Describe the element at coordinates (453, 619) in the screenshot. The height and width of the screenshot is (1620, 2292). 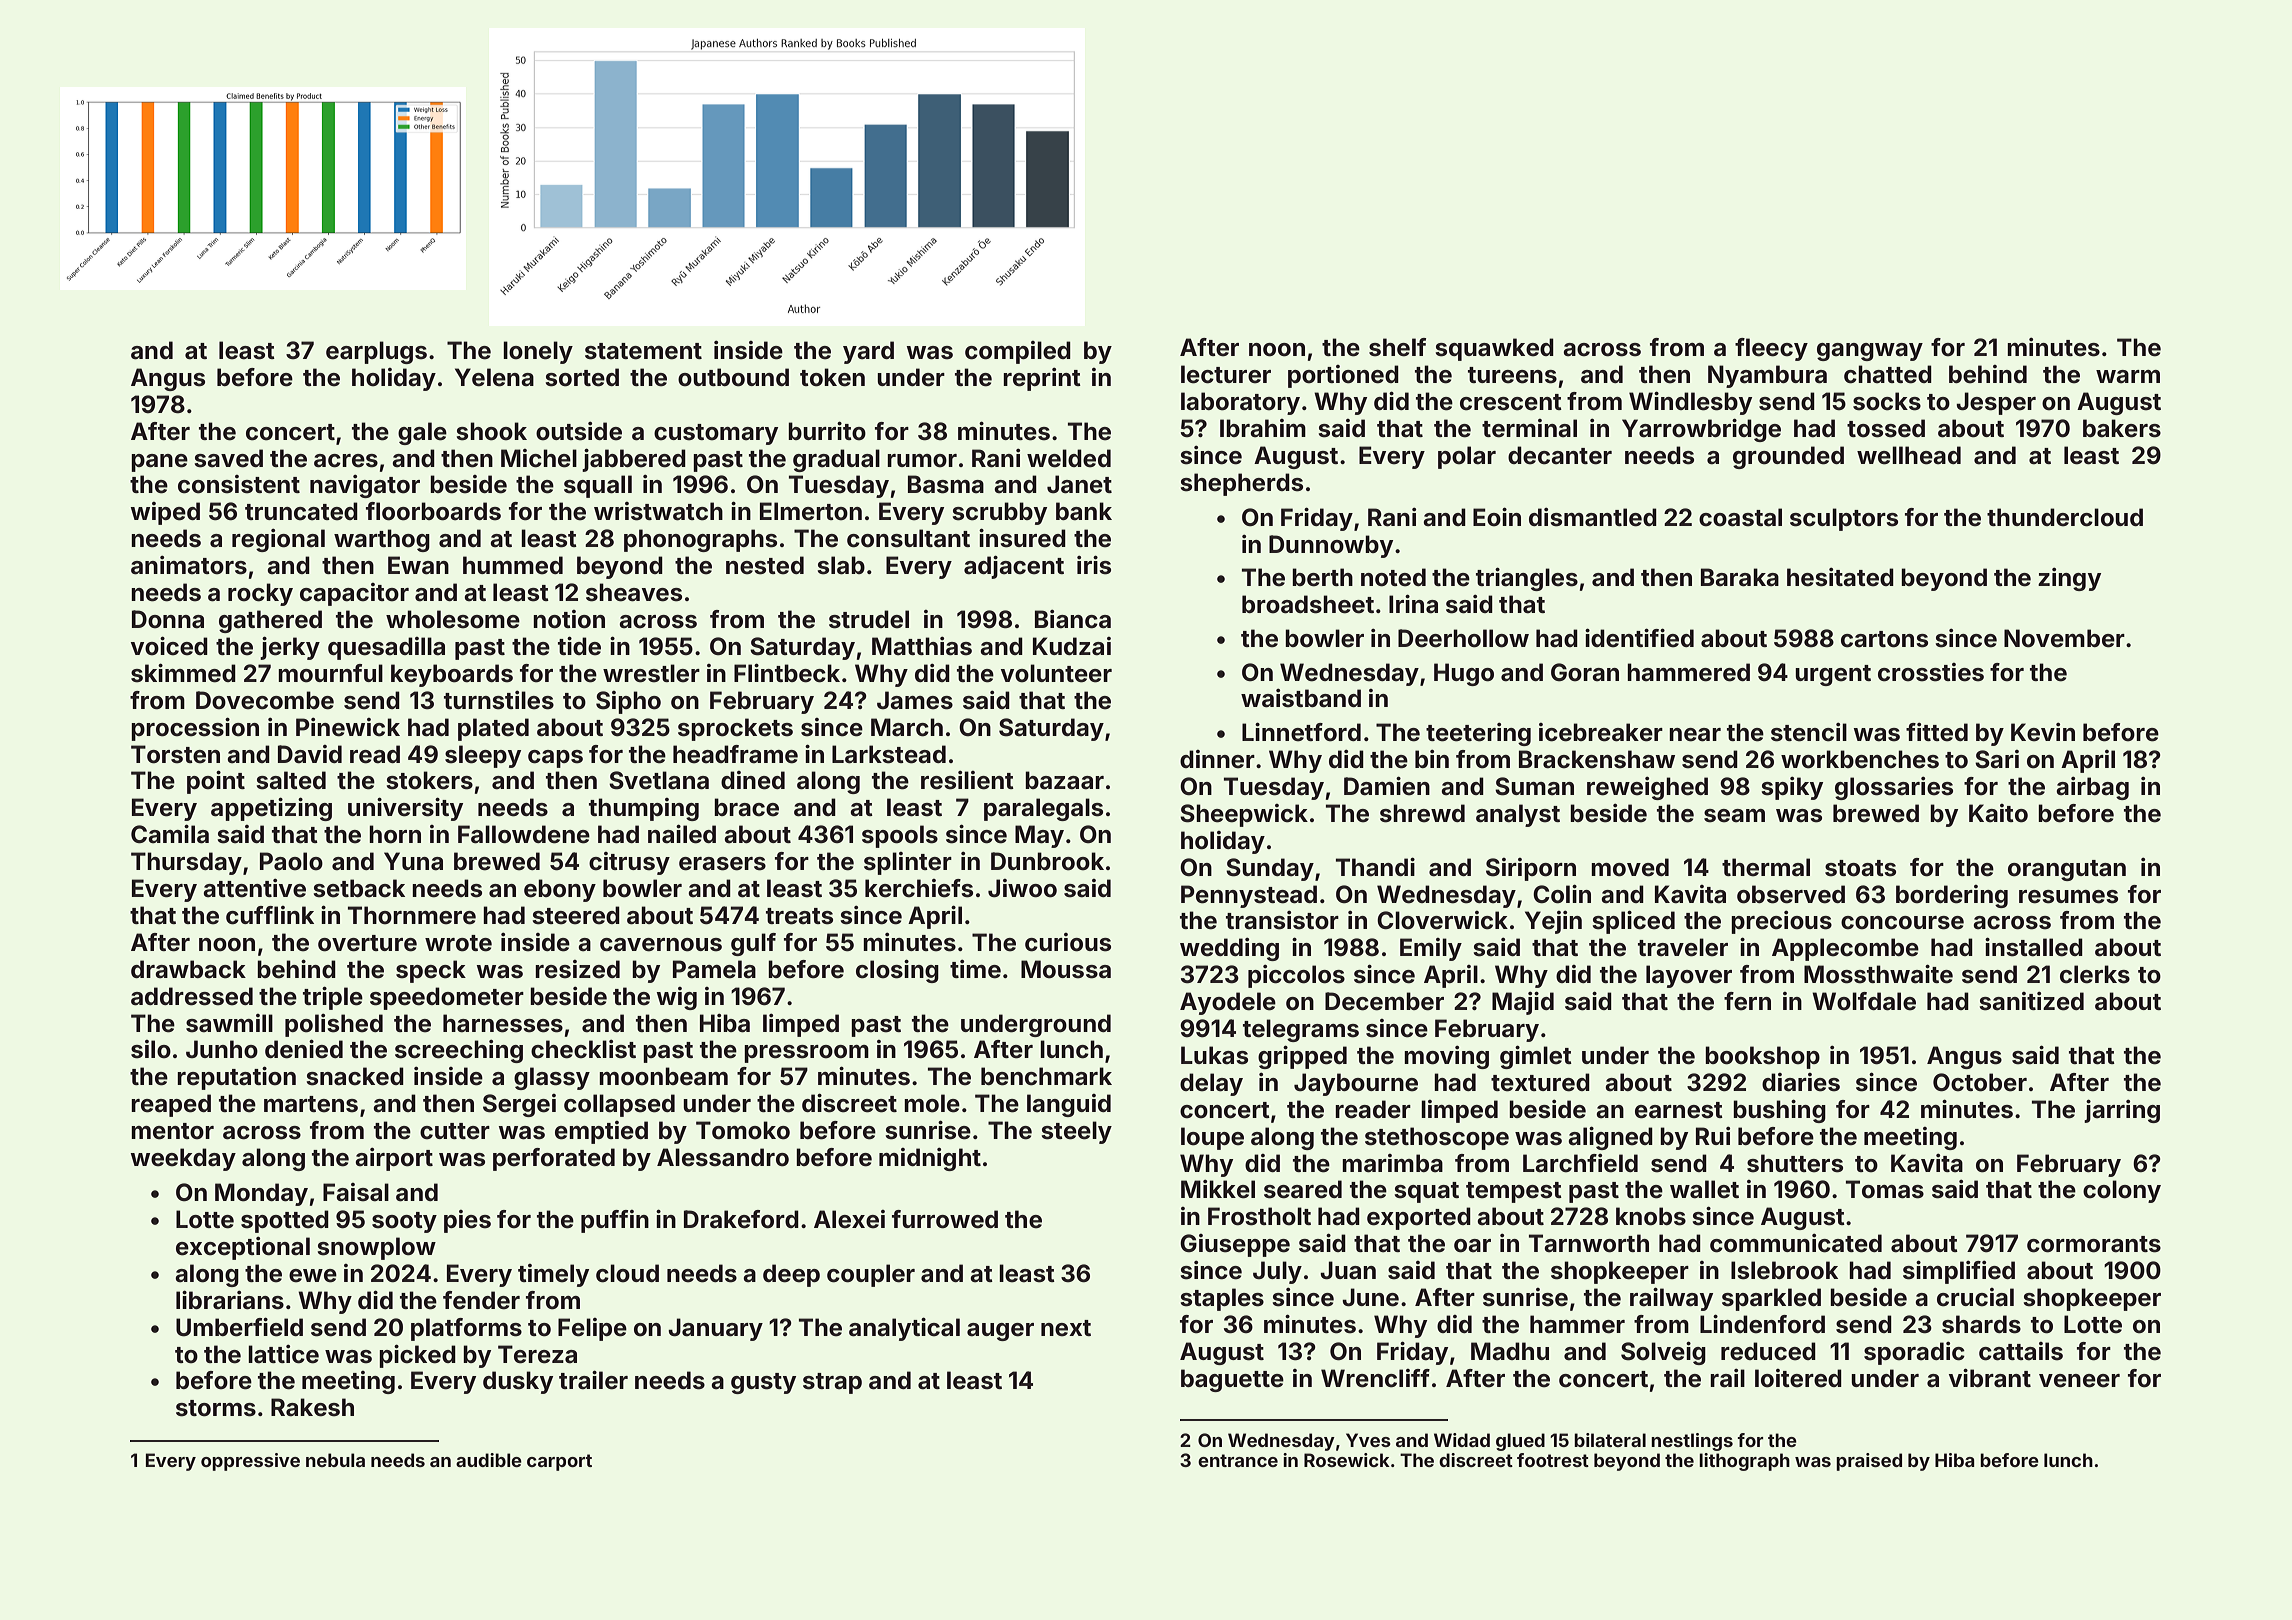
I see `wholesome` at that location.
